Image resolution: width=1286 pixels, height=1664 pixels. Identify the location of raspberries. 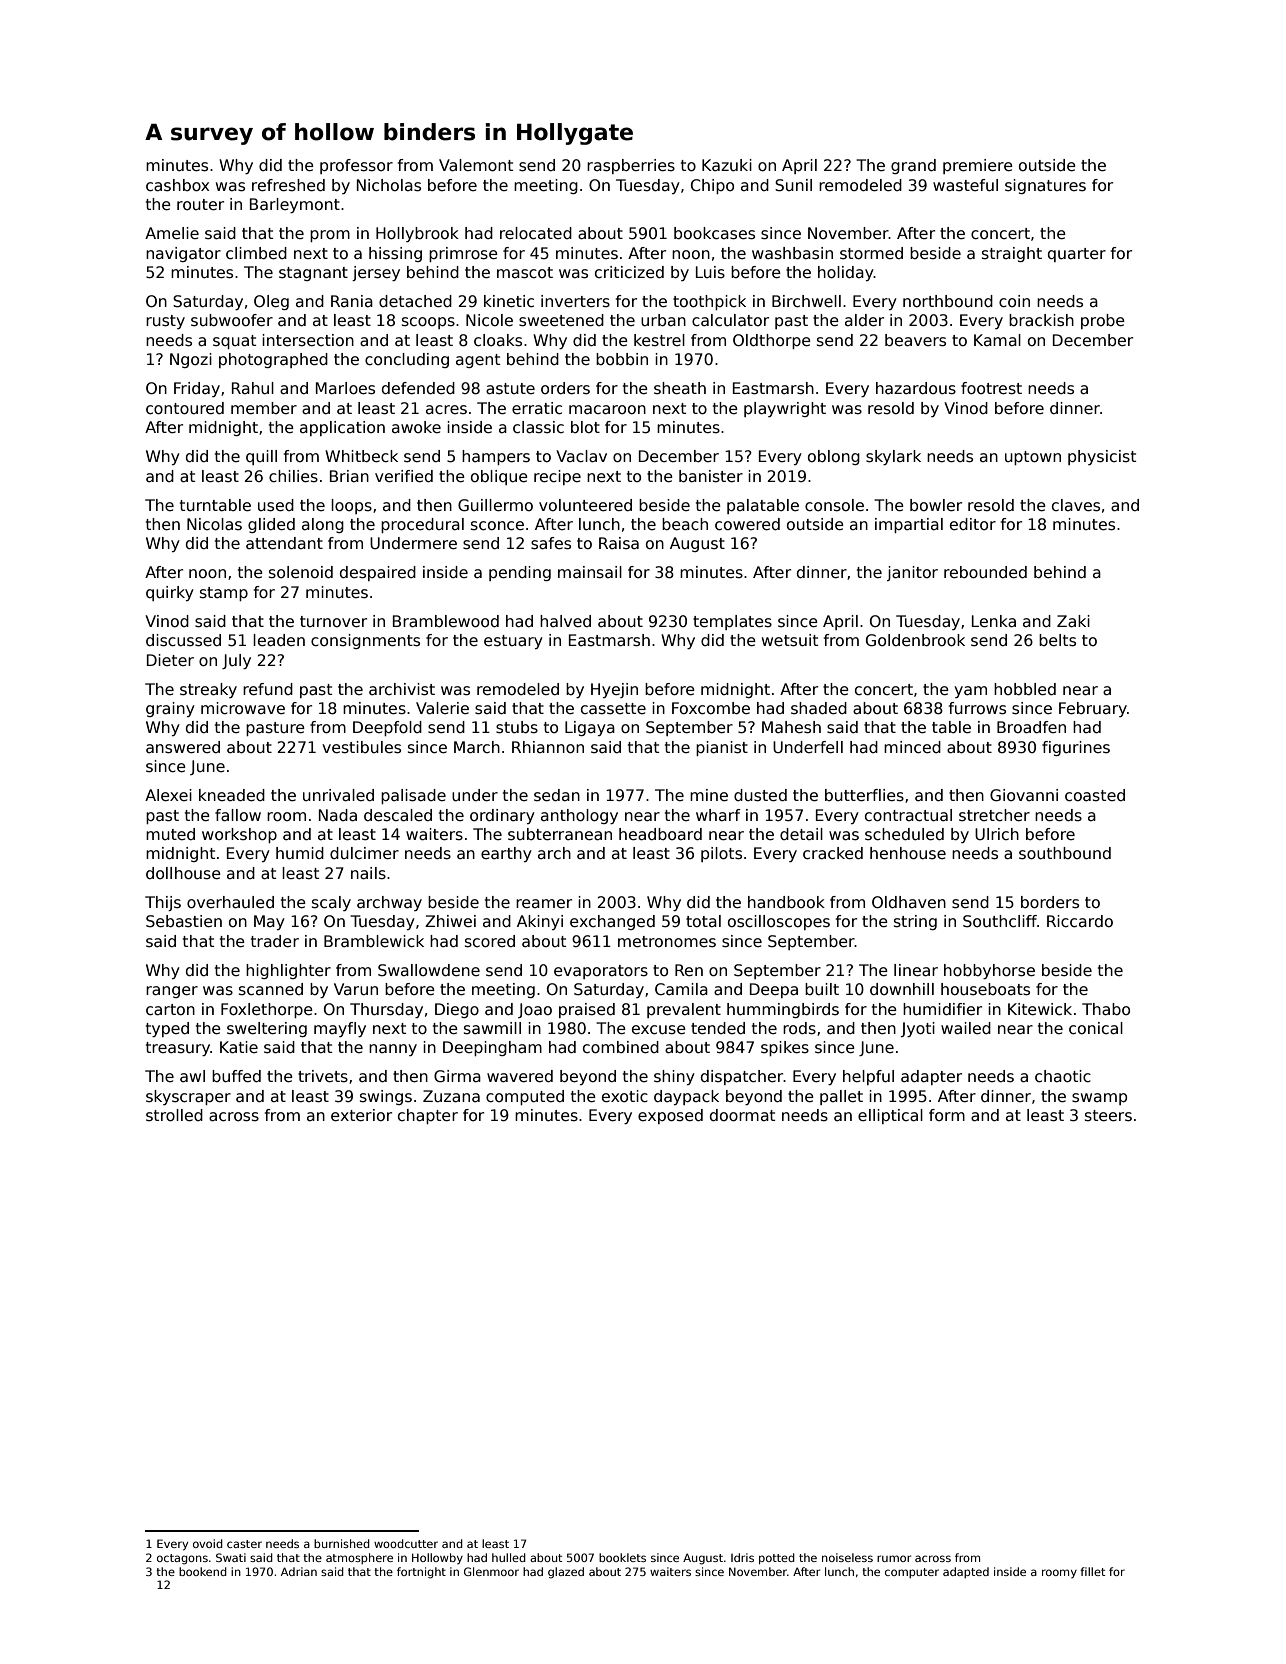
(631, 166).
